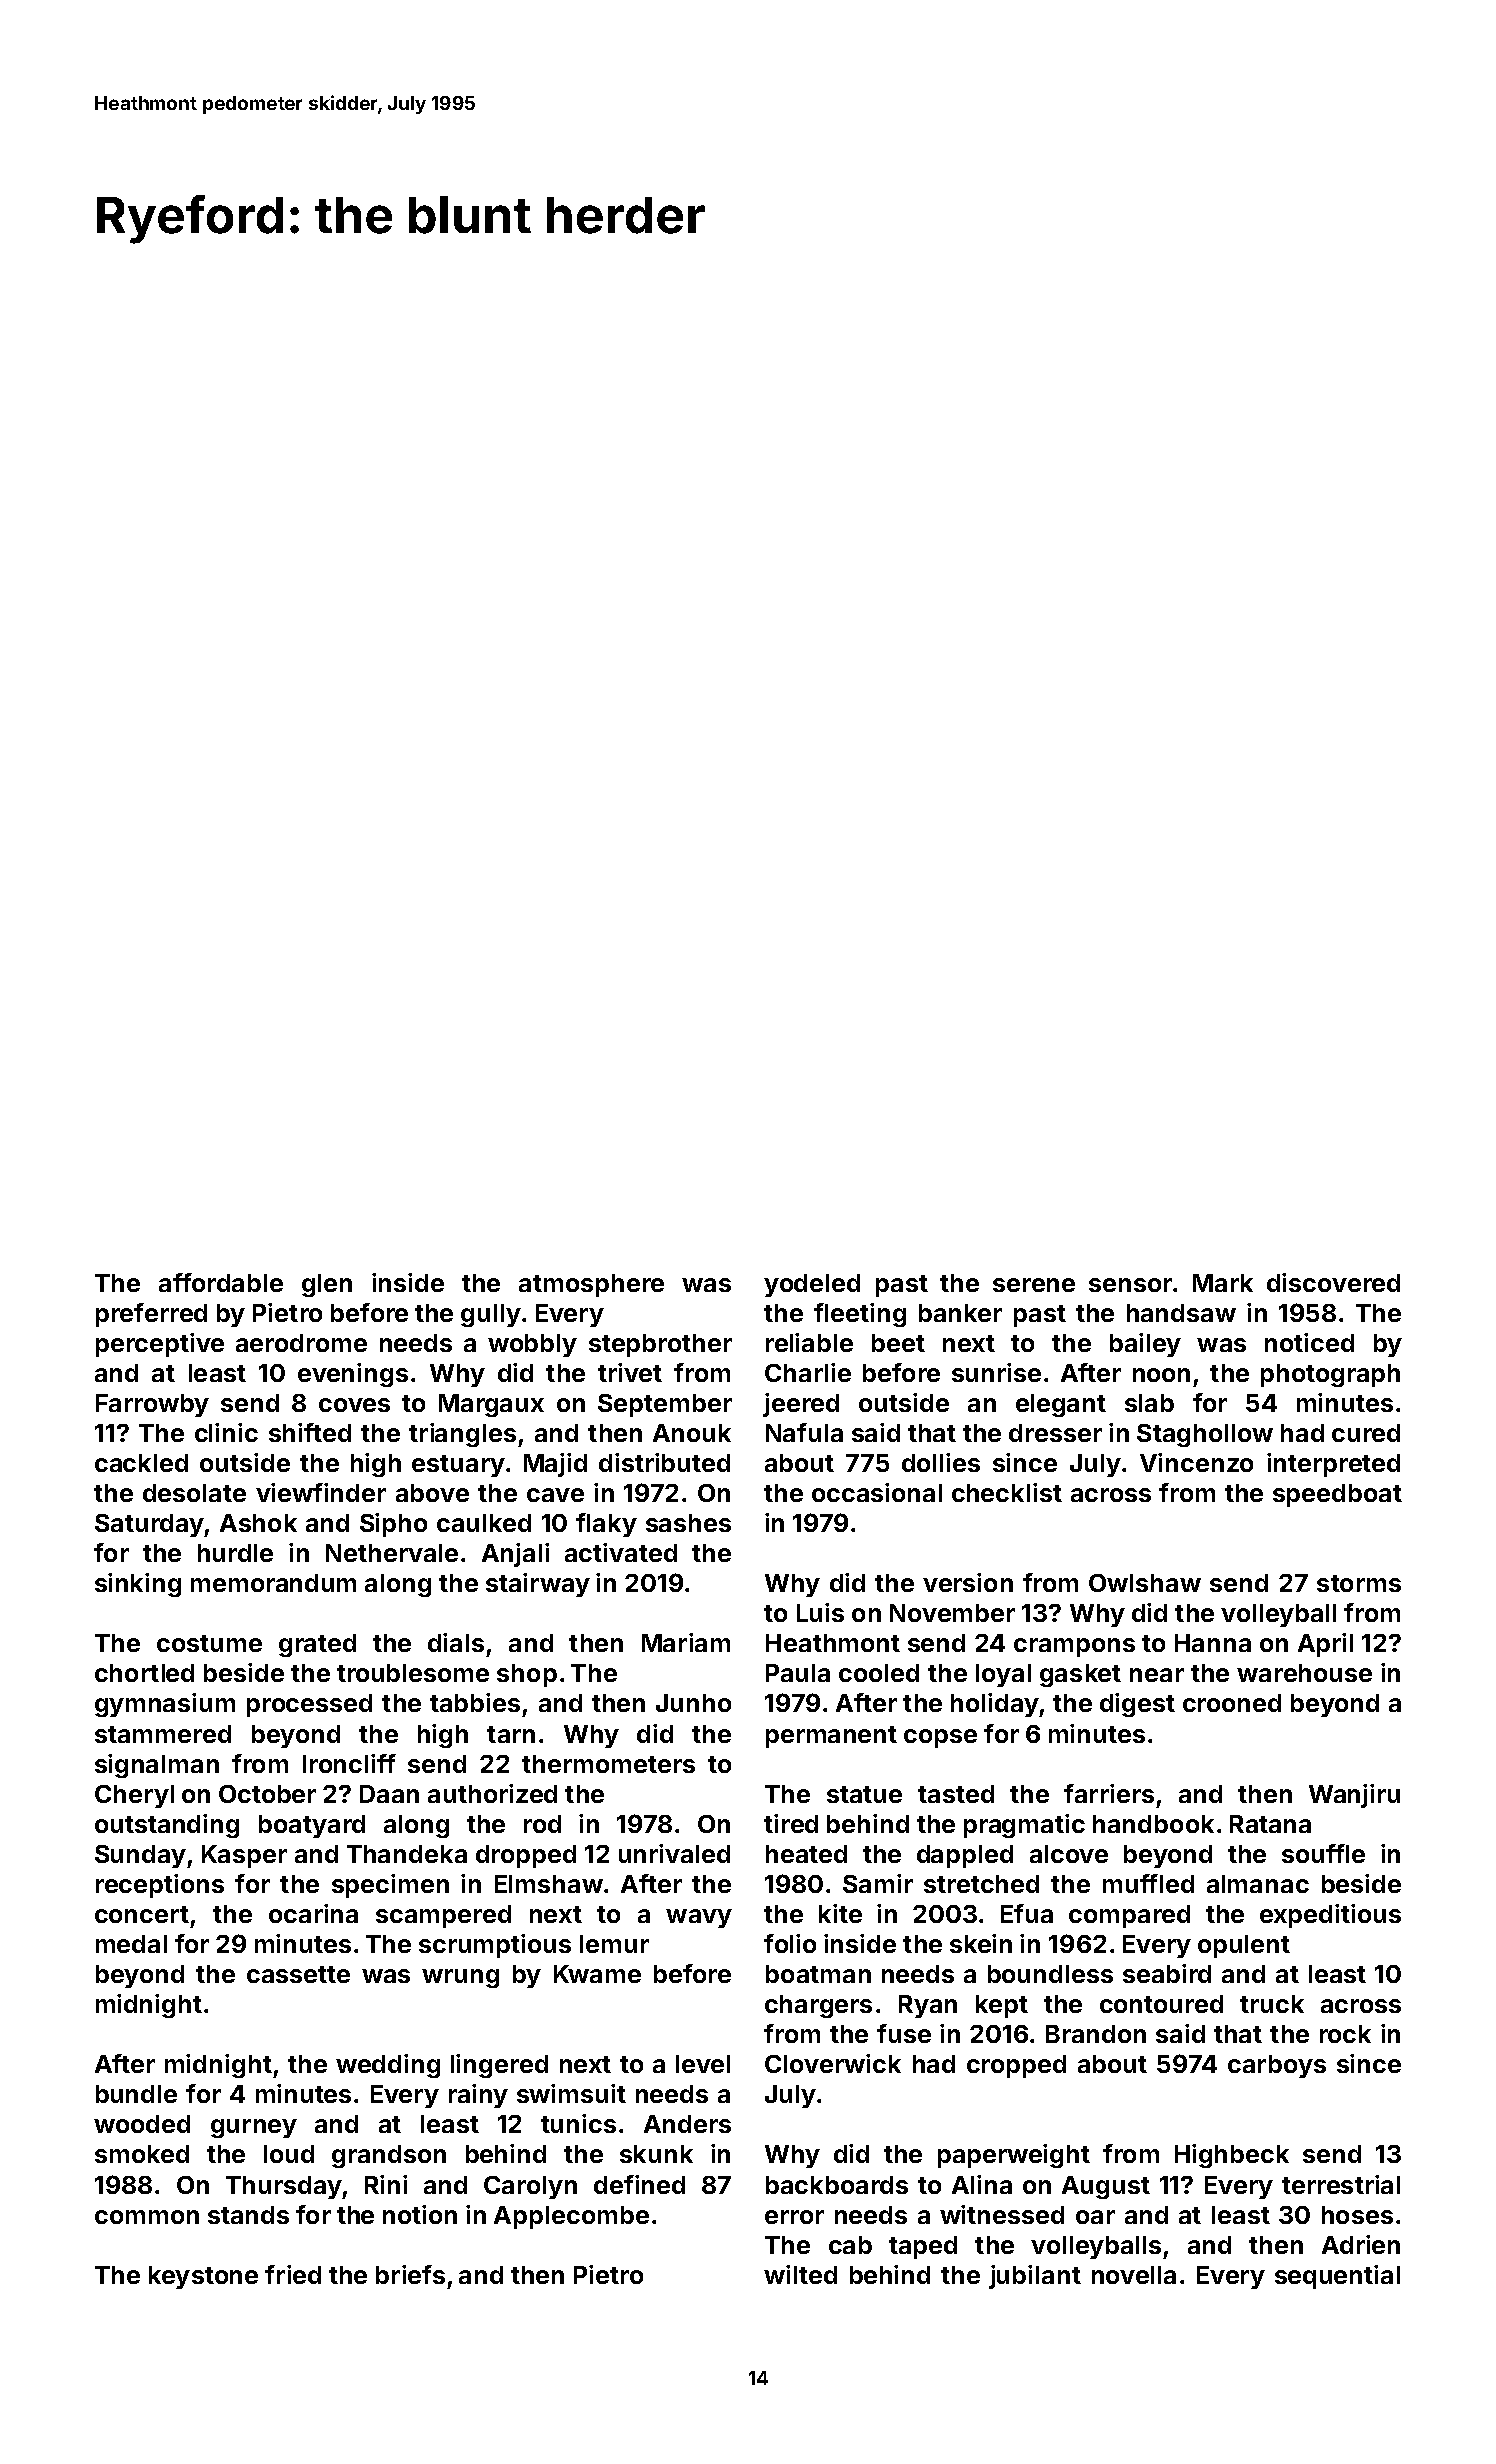 The image size is (1496, 2464). What do you see at coordinates (864, 1794) in the screenshot?
I see `statue` at bounding box center [864, 1794].
